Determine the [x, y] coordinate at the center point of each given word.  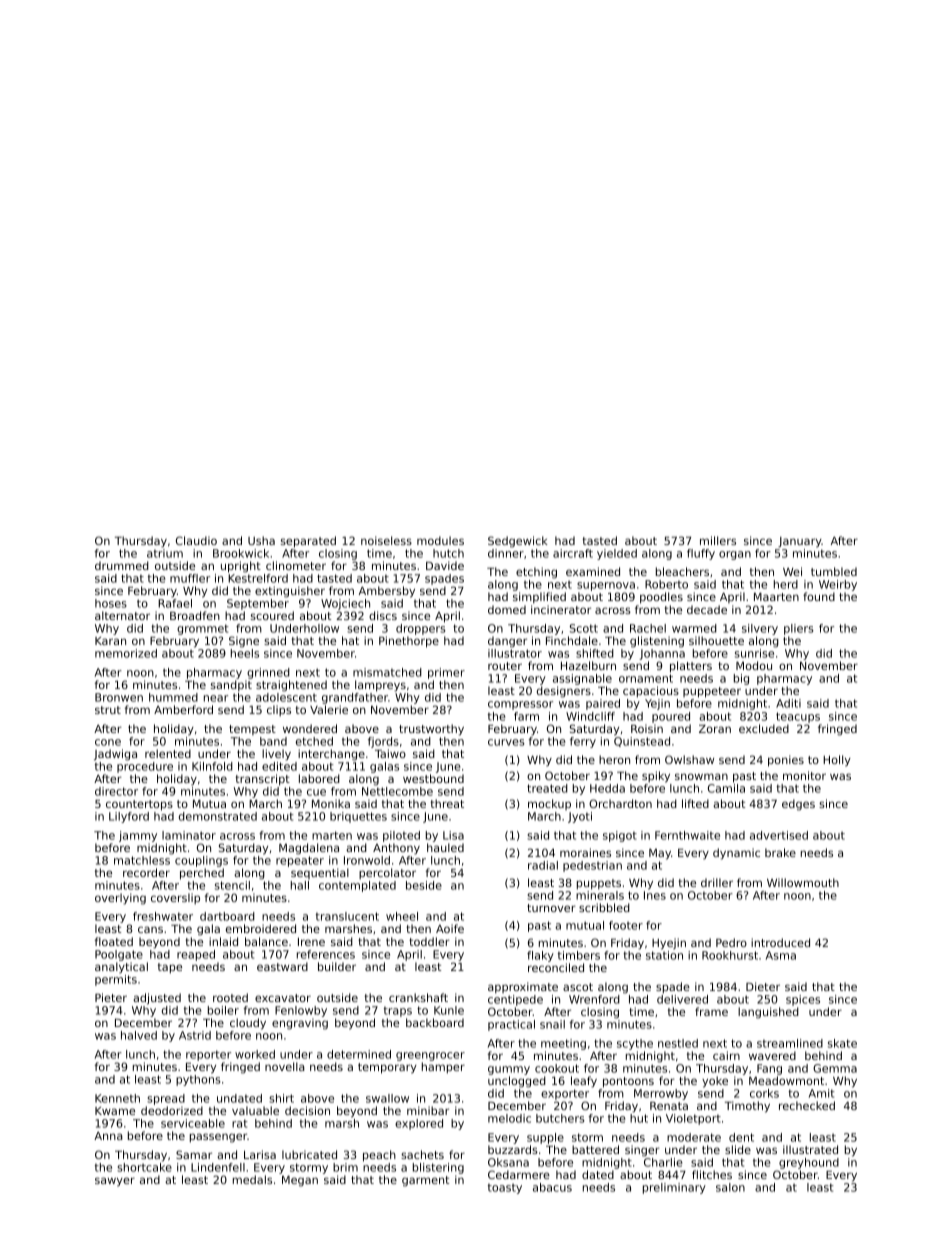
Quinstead [642, 742]
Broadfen [195, 615]
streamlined [790, 1043]
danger [507, 642]
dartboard [227, 916]
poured [671, 717]
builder [337, 966]
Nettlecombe [397, 791]
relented [168, 753]
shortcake [144, 1167]
